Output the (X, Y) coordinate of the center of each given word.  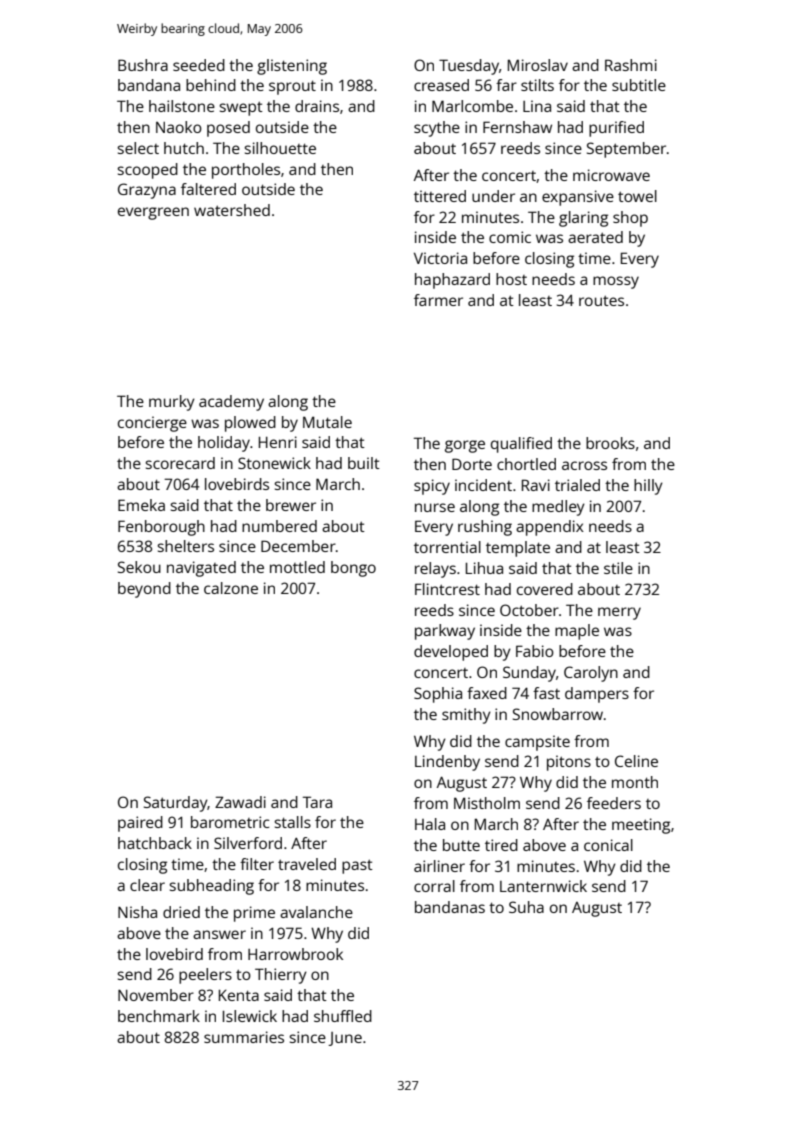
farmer (438, 300)
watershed (232, 210)
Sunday (529, 674)
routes (601, 300)
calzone (231, 588)
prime (254, 914)
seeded (199, 65)
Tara (317, 802)
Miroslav (538, 65)
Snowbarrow (558, 714)
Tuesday (469, 67)
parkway (445, 632)
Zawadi (240, 802)
